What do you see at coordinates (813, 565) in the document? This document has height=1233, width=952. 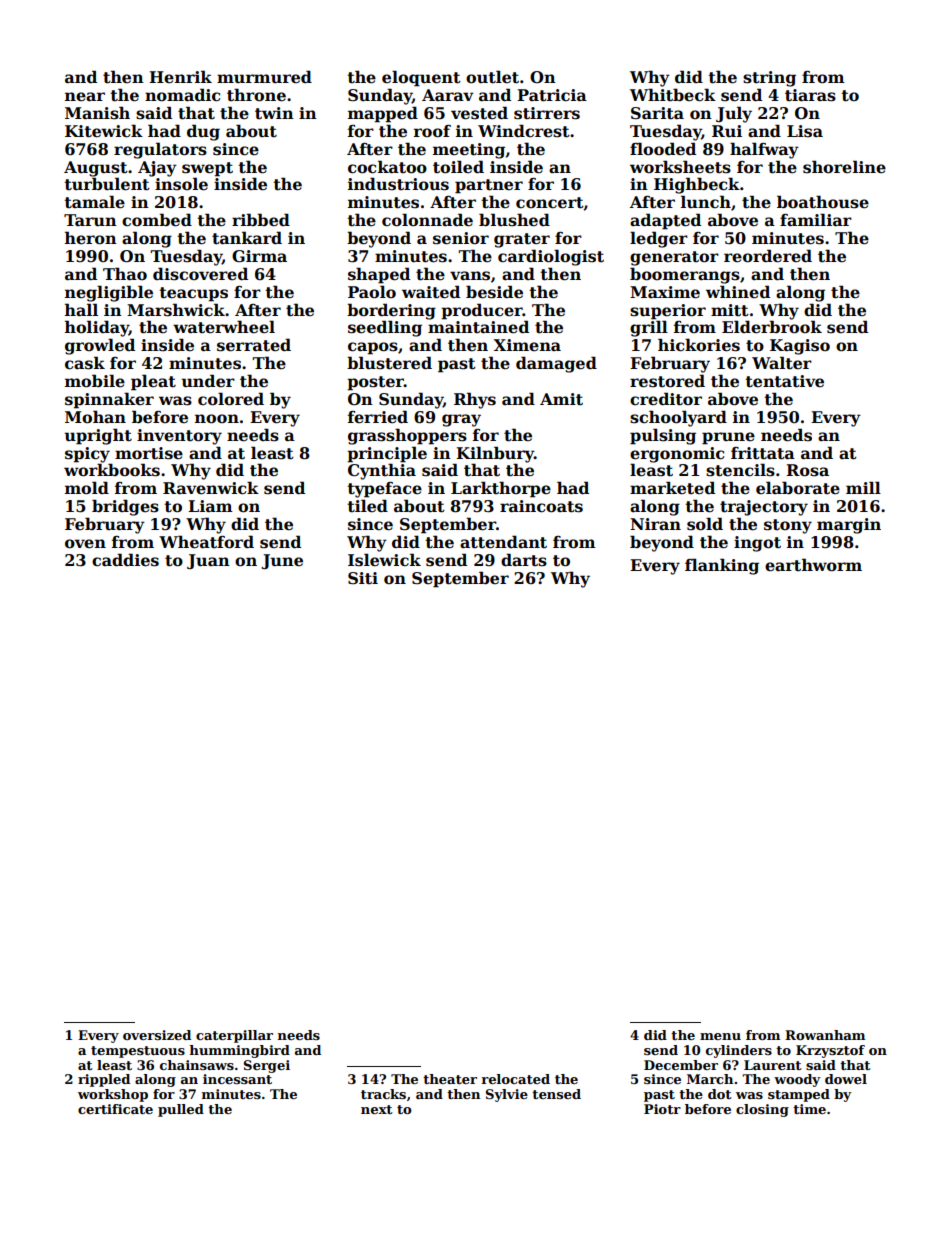 I see `earthworm` at bounding box center [813, 565].
